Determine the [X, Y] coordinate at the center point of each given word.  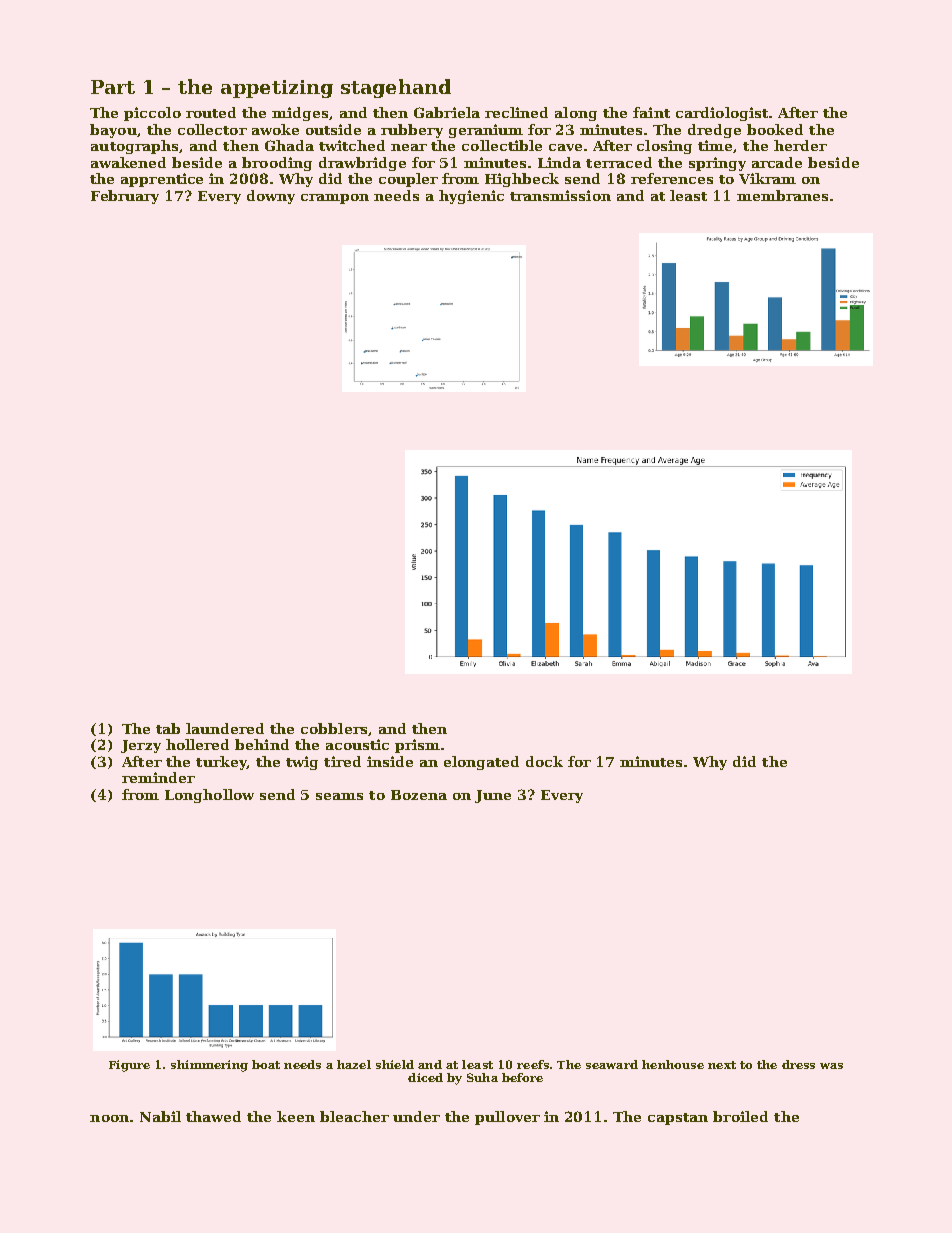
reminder [158, 777]
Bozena [419, 795]
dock [544, 761]
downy [271, 197]
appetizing [277, 89]
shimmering [209, 1066]
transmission [560, 195]
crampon [335, 199]
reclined [516, 112]
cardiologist [722, 114]
